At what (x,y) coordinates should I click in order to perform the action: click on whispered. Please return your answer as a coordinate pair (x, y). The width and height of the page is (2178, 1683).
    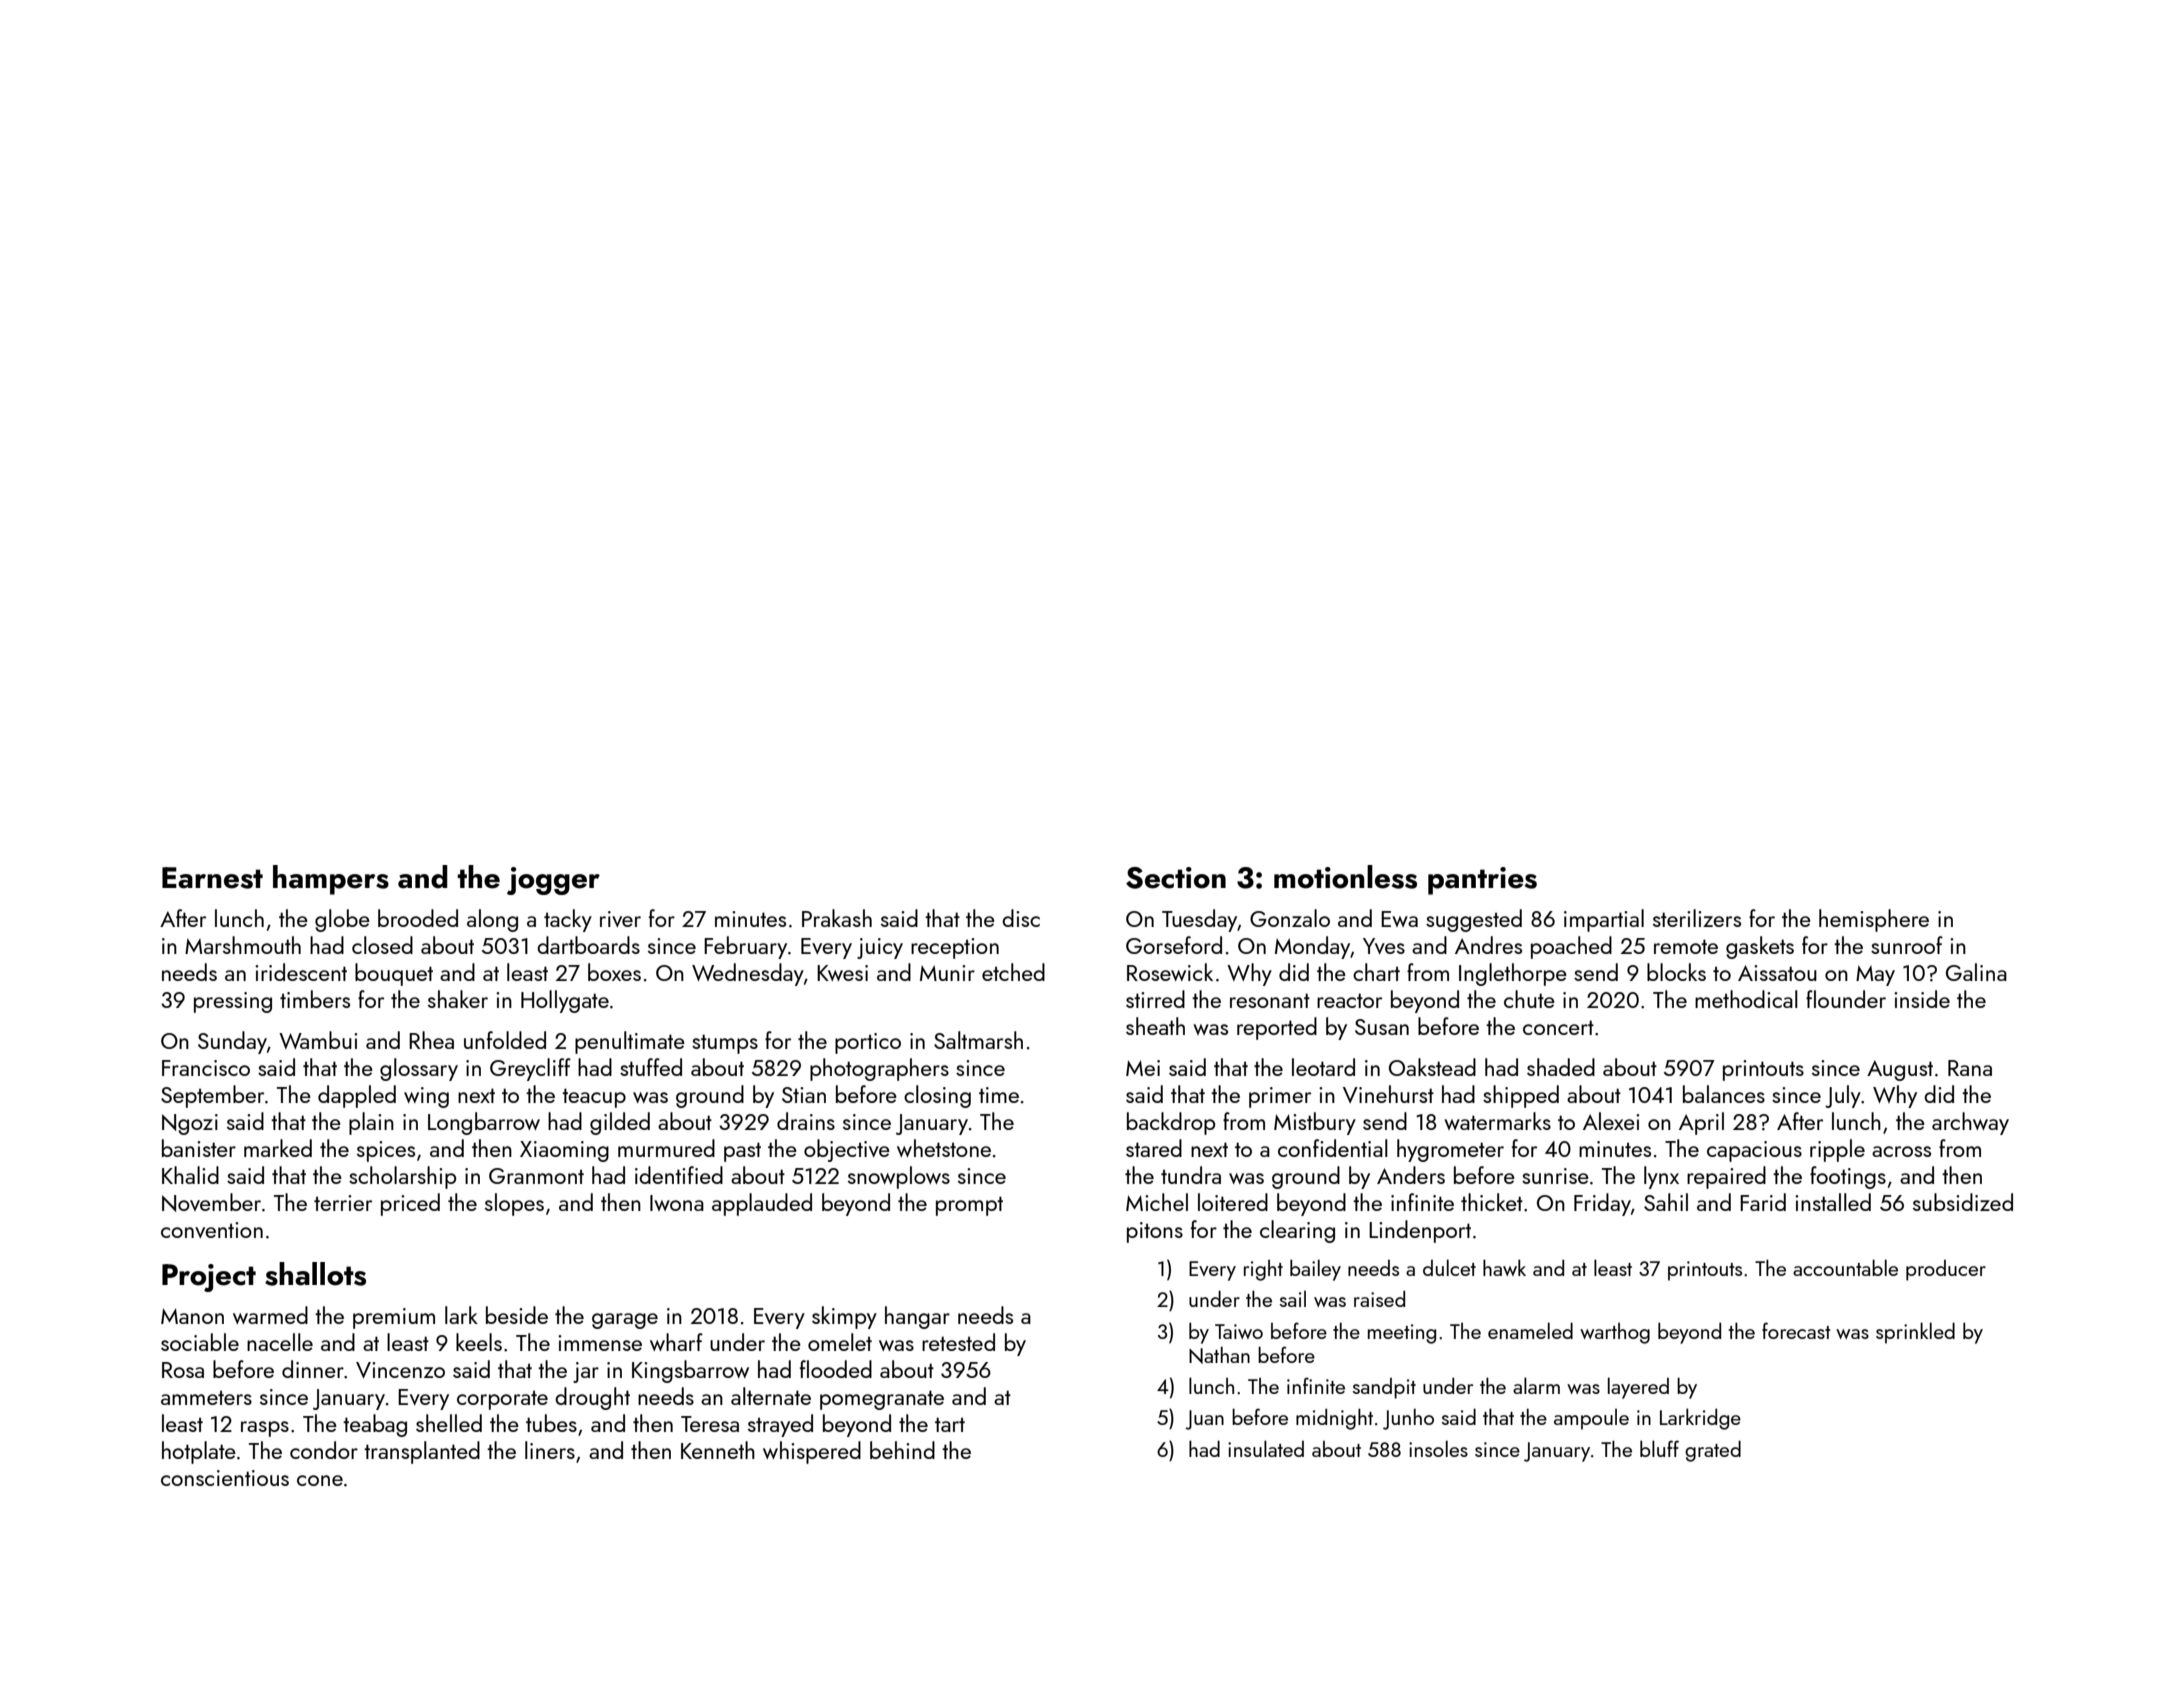
    Looking at the image, I should click on (812, 1452).
